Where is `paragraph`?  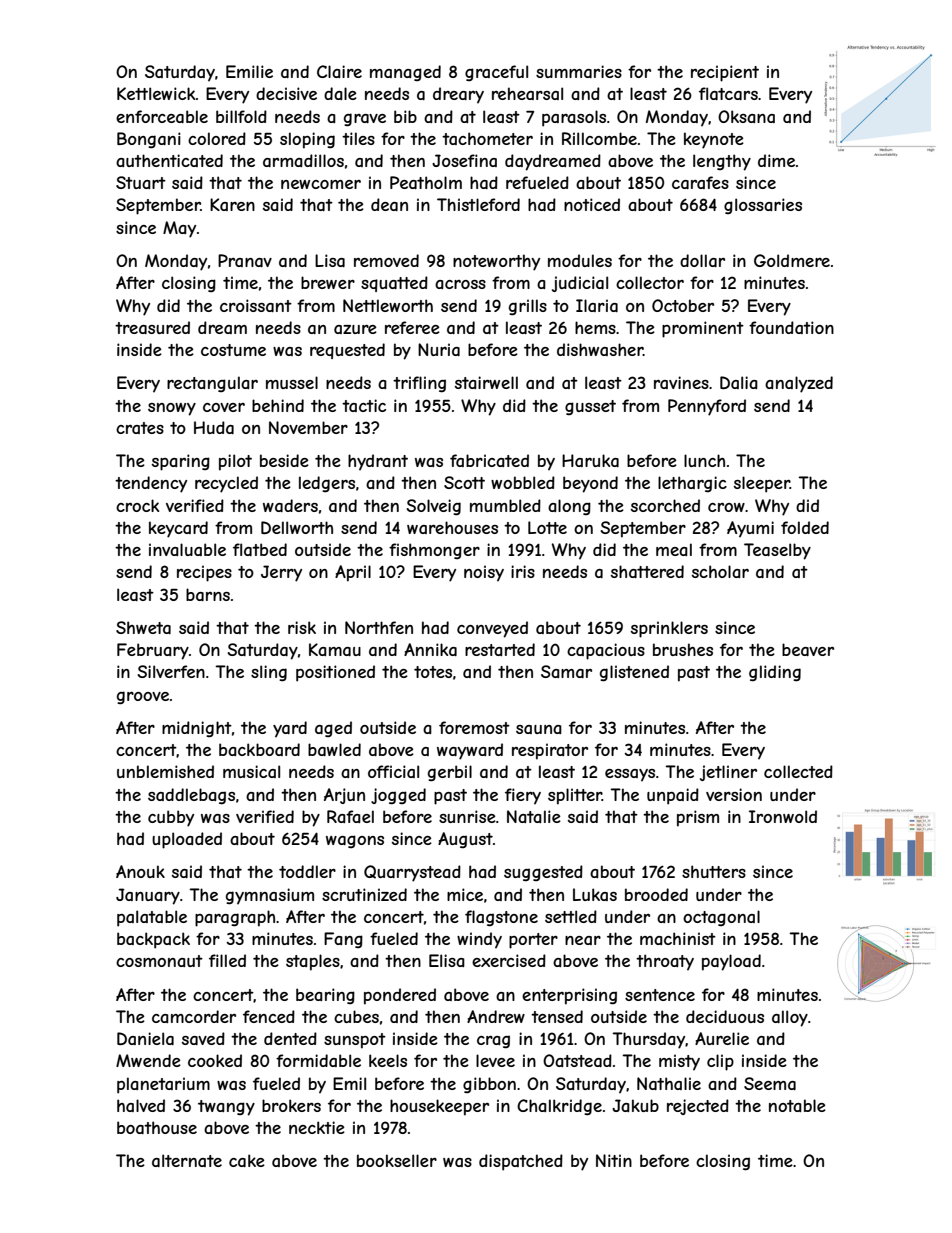
paragraph is located at coordinates (235, 918).
